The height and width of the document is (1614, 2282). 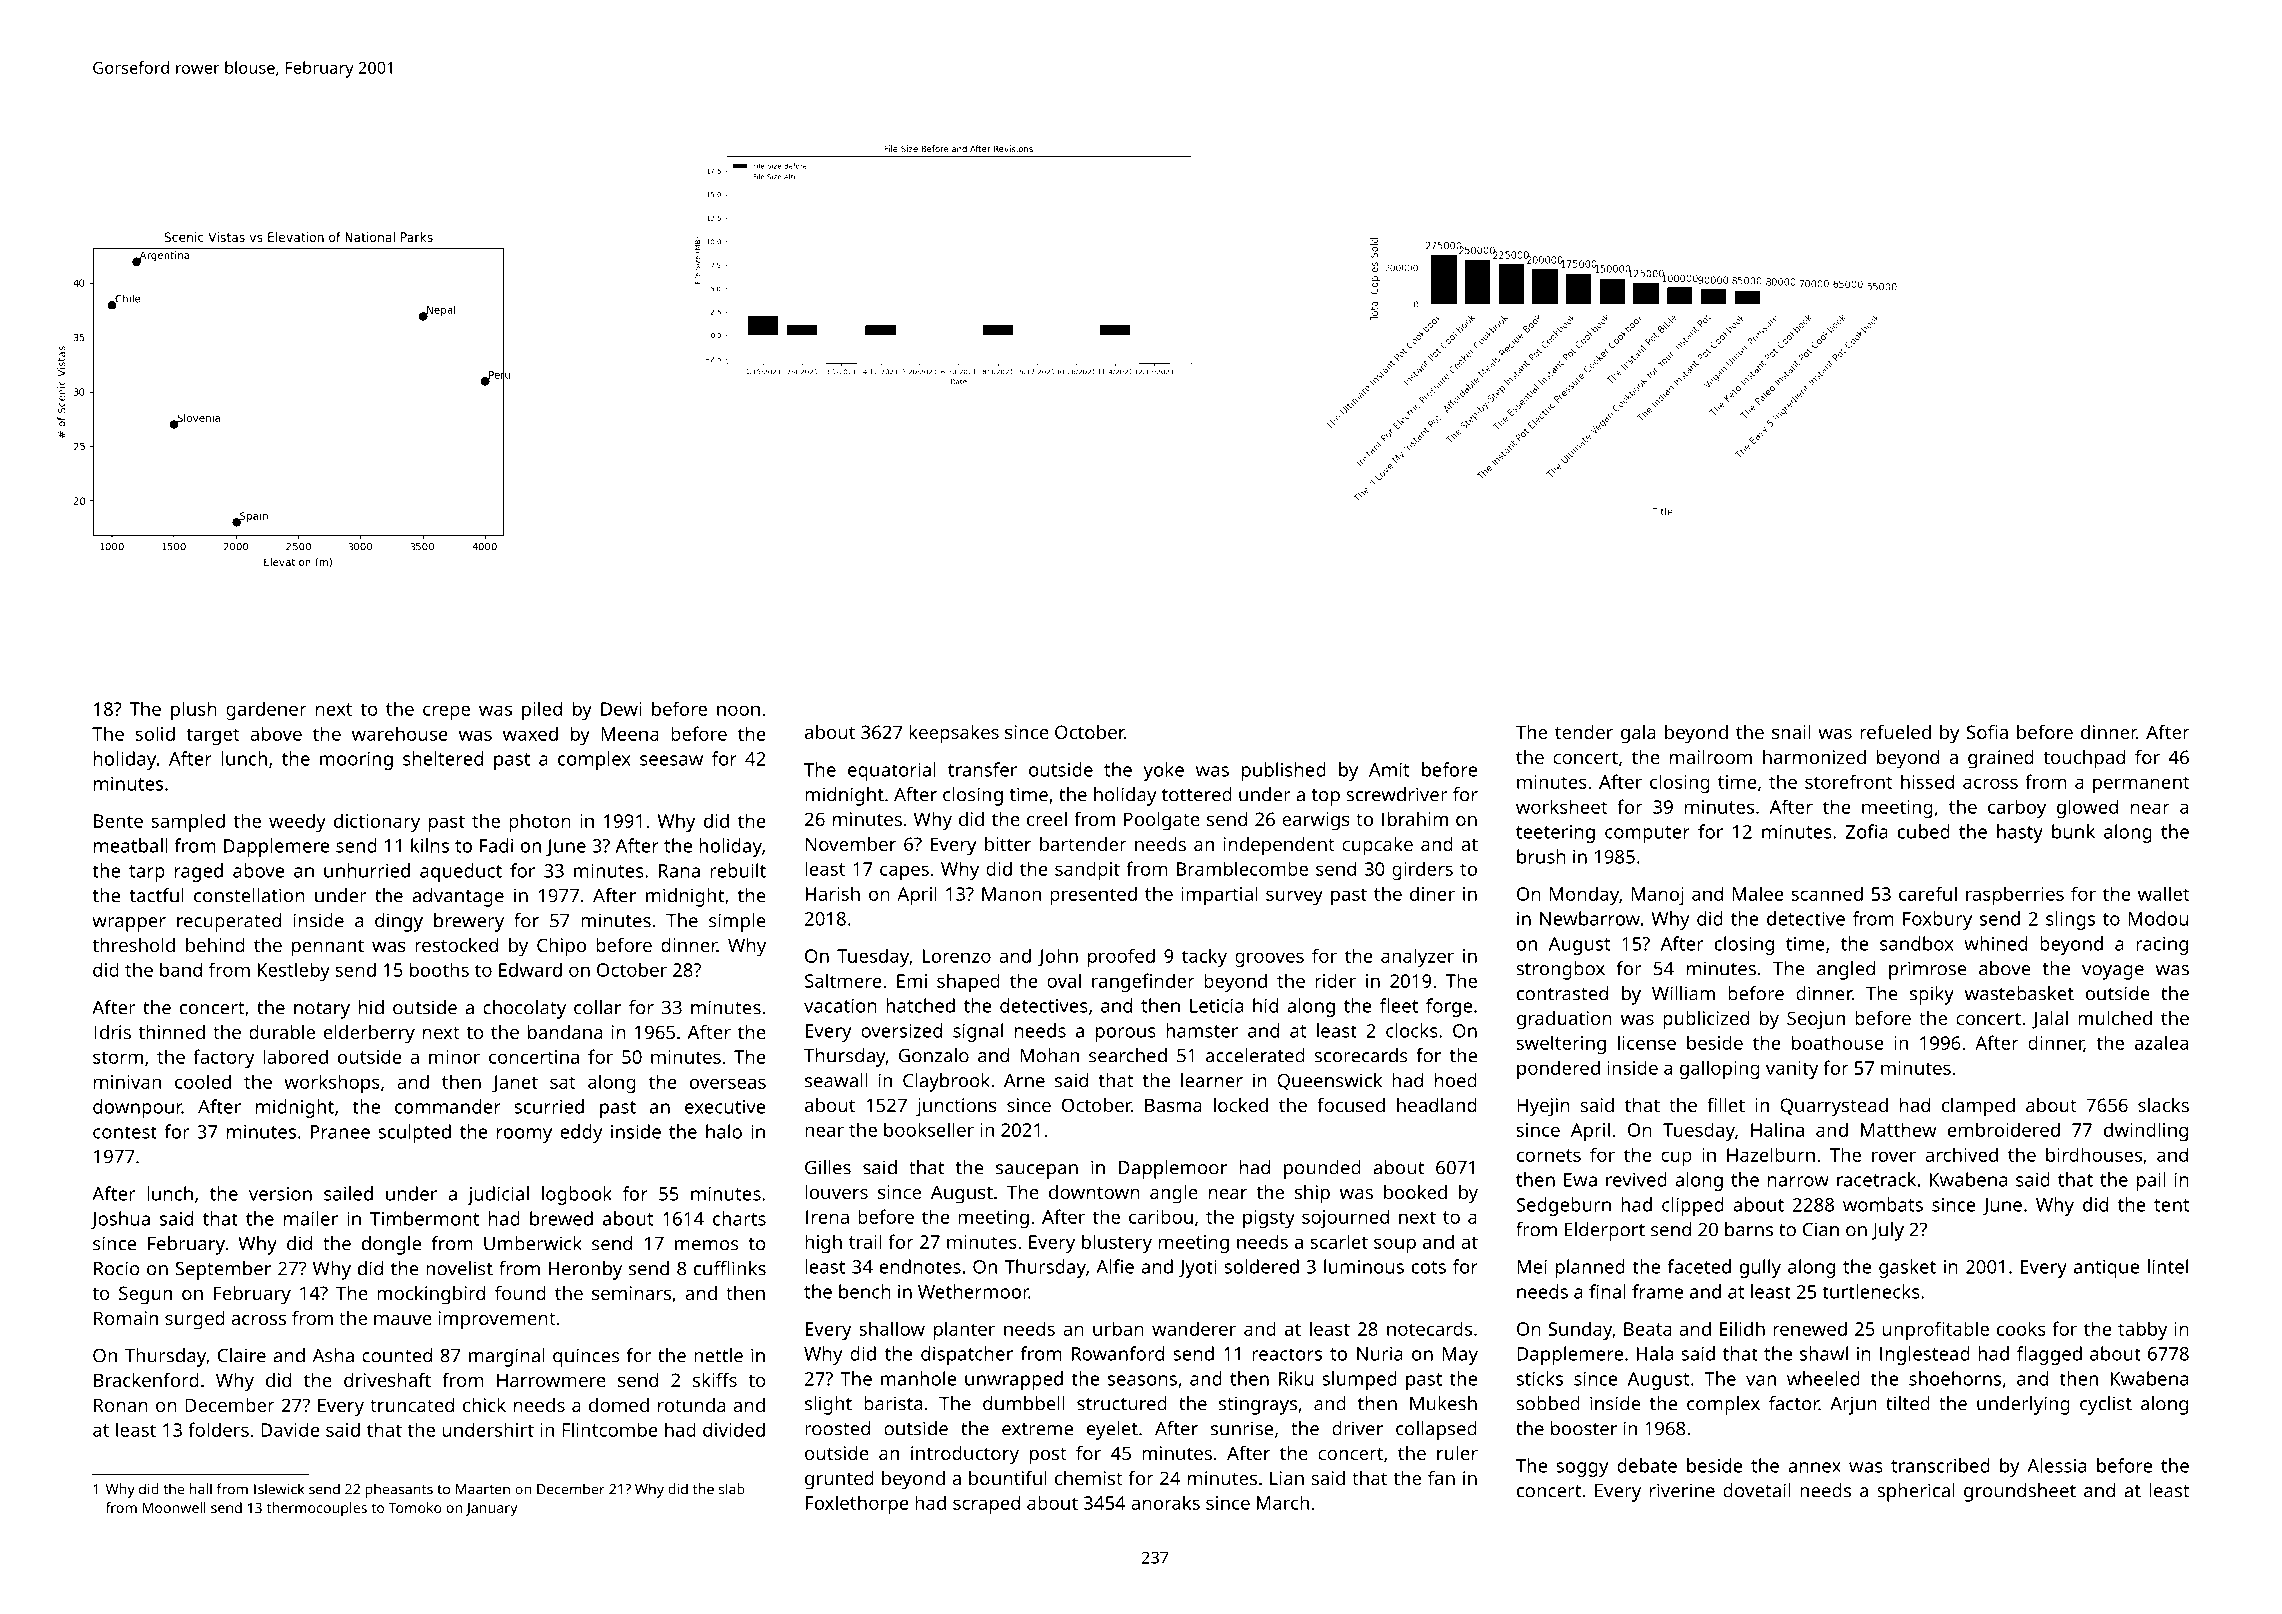 What do you see at coordinates (145, 1295) in the document?
I see `Segun` at bounding box center [145, 1295].
